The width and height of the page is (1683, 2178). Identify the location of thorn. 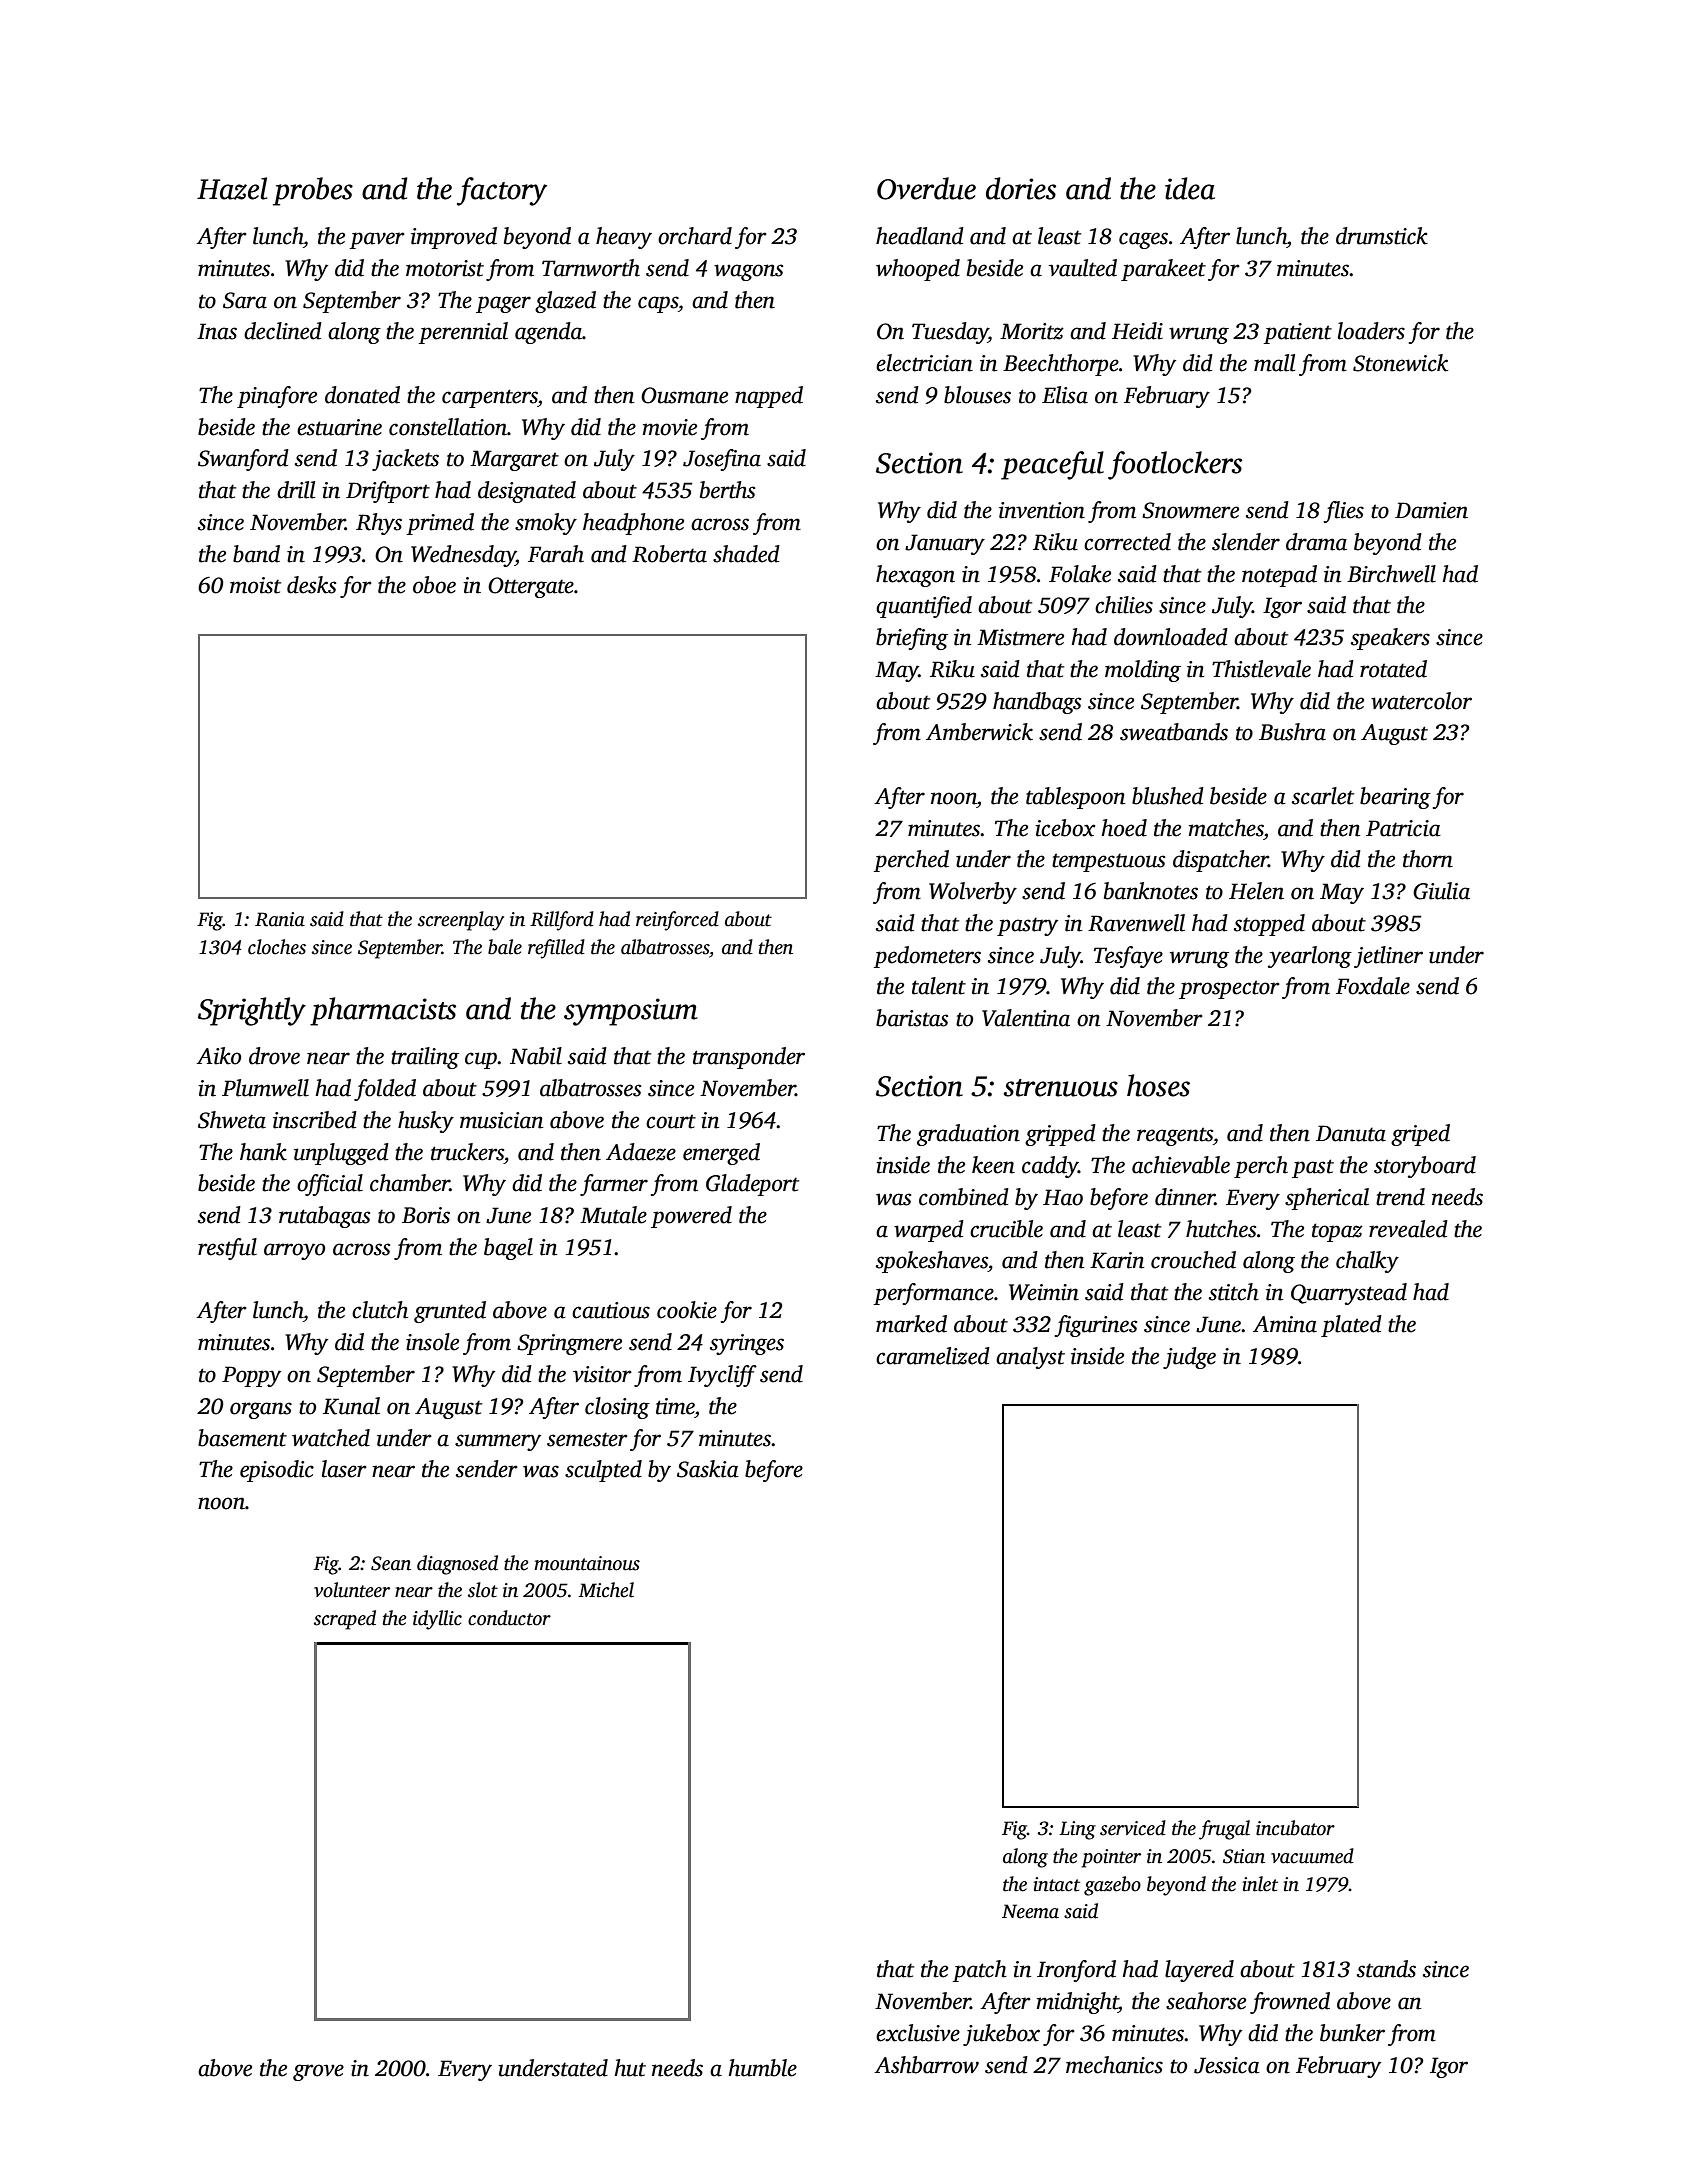
(1428, 859).
